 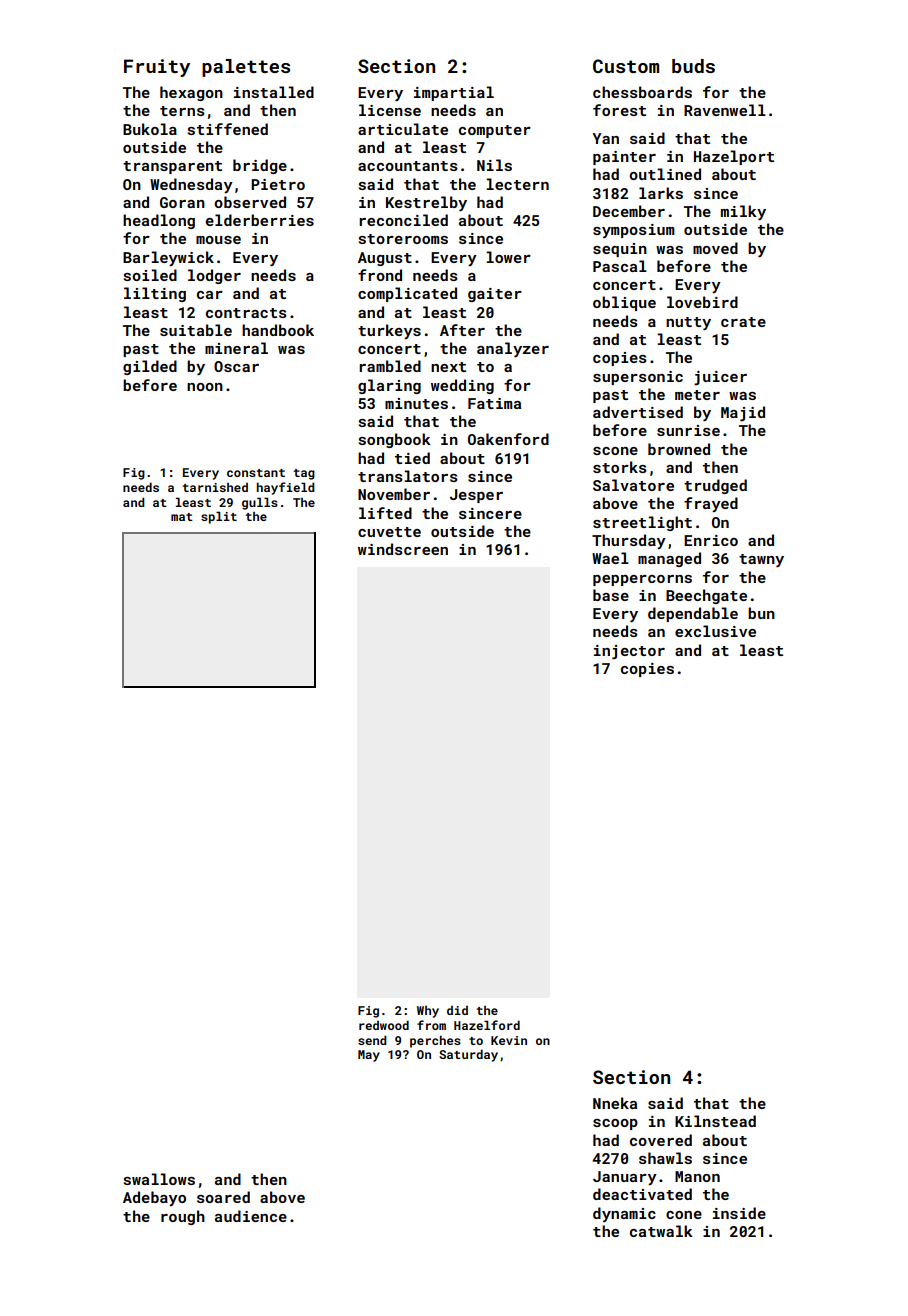 I want to click on Custom, so click(x=626, y=66).
